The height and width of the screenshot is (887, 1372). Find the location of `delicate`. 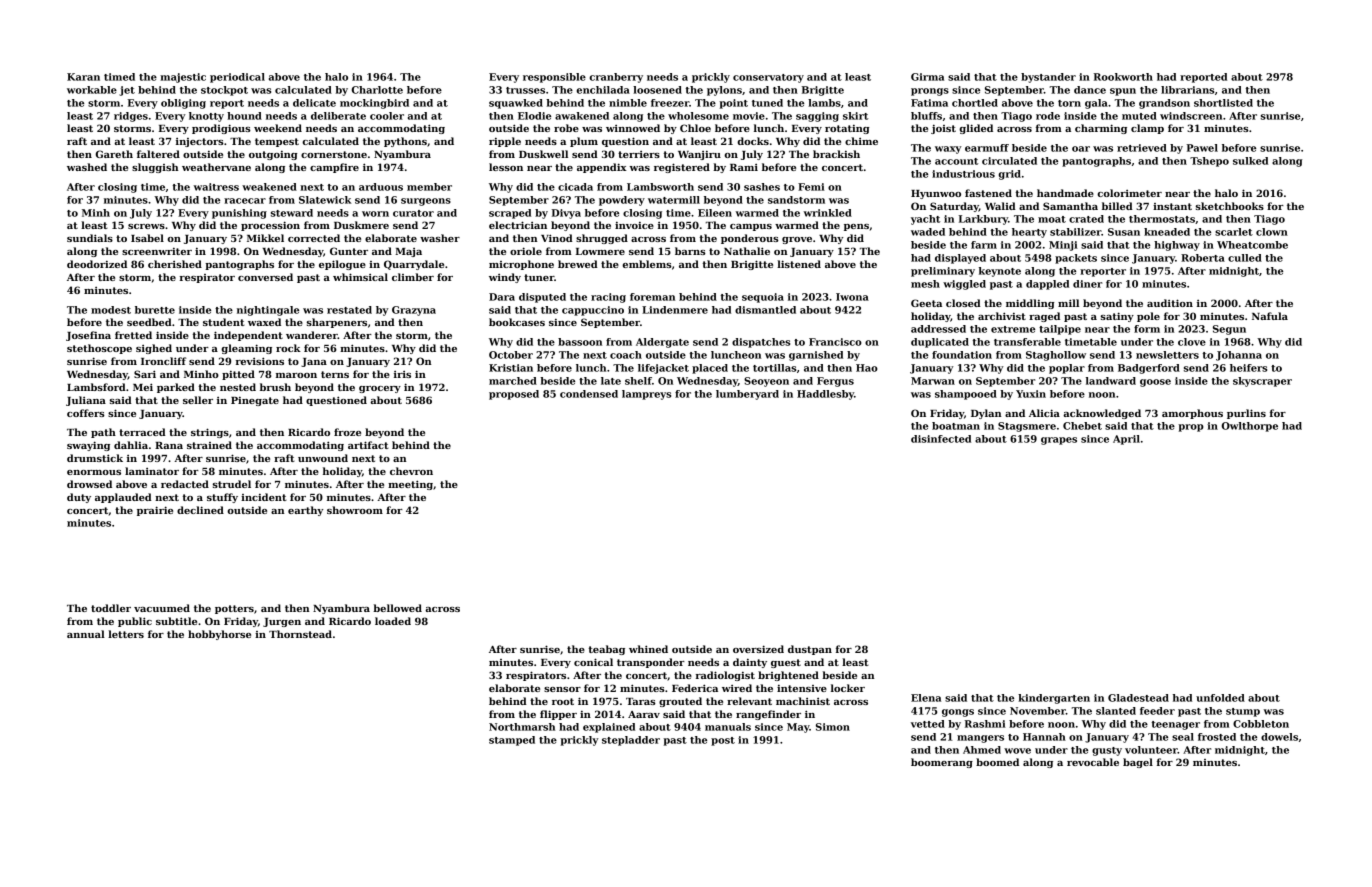

delicate is located at coordinates (314, 103).
